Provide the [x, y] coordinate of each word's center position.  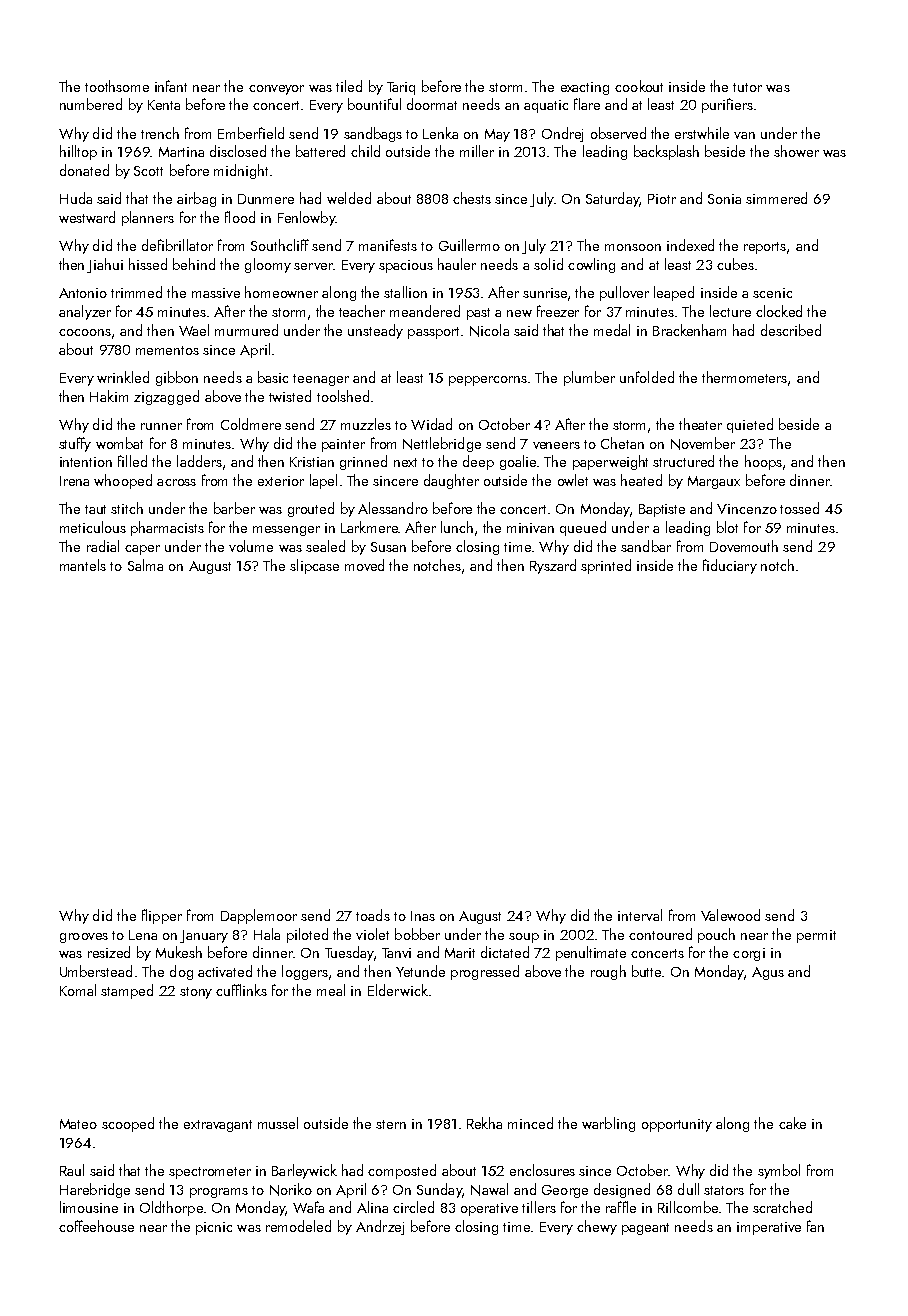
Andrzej [380, 1227]
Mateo [78, 1124]
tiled [349, 86]
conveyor [276, 90]
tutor [747, 87]
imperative [769, 1228]
